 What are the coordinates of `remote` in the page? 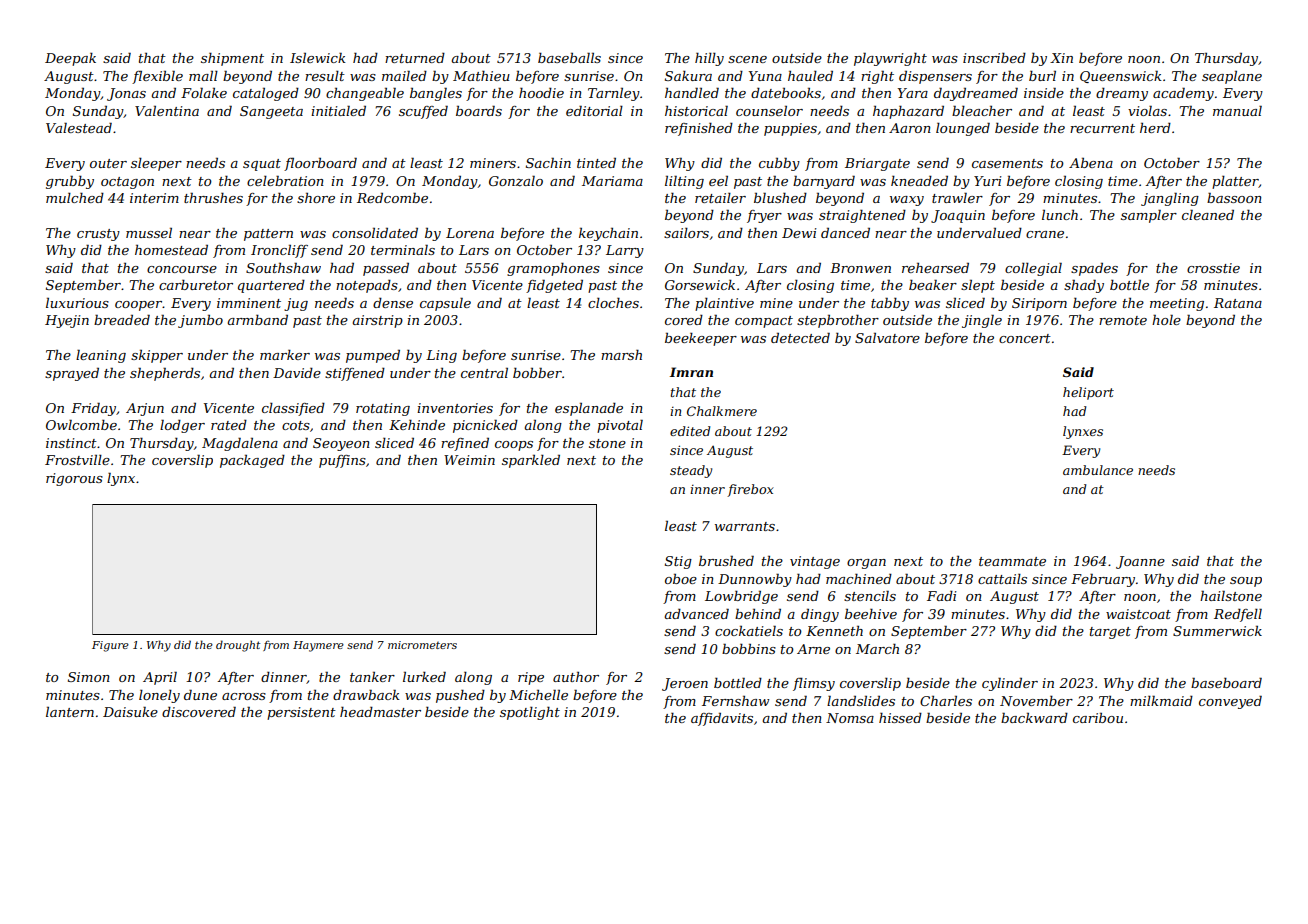 It's located at (1123, 320).
